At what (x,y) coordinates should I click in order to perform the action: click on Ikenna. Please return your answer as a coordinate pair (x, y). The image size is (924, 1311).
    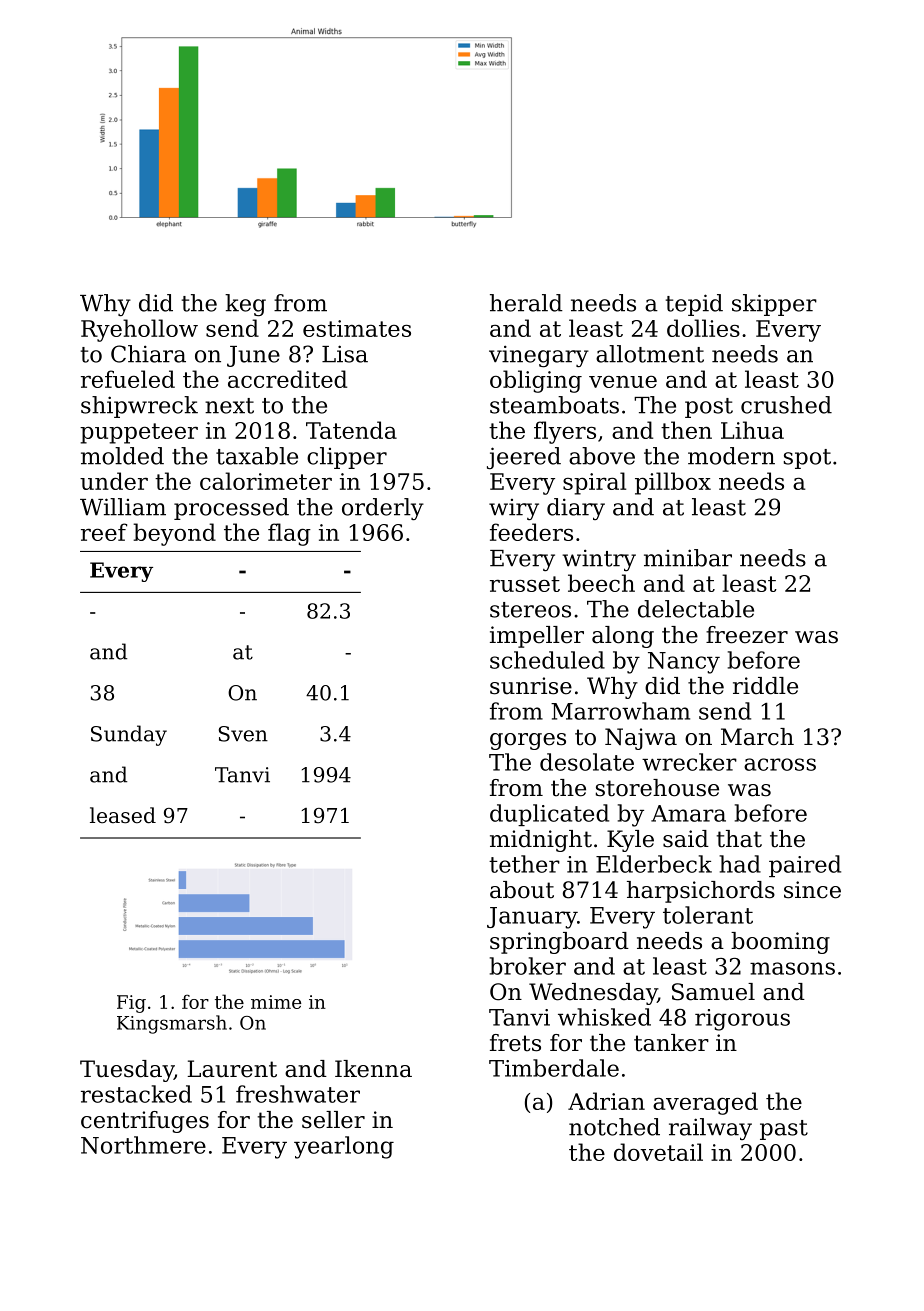
    Looking at the image, I should click on (373, 1069).
